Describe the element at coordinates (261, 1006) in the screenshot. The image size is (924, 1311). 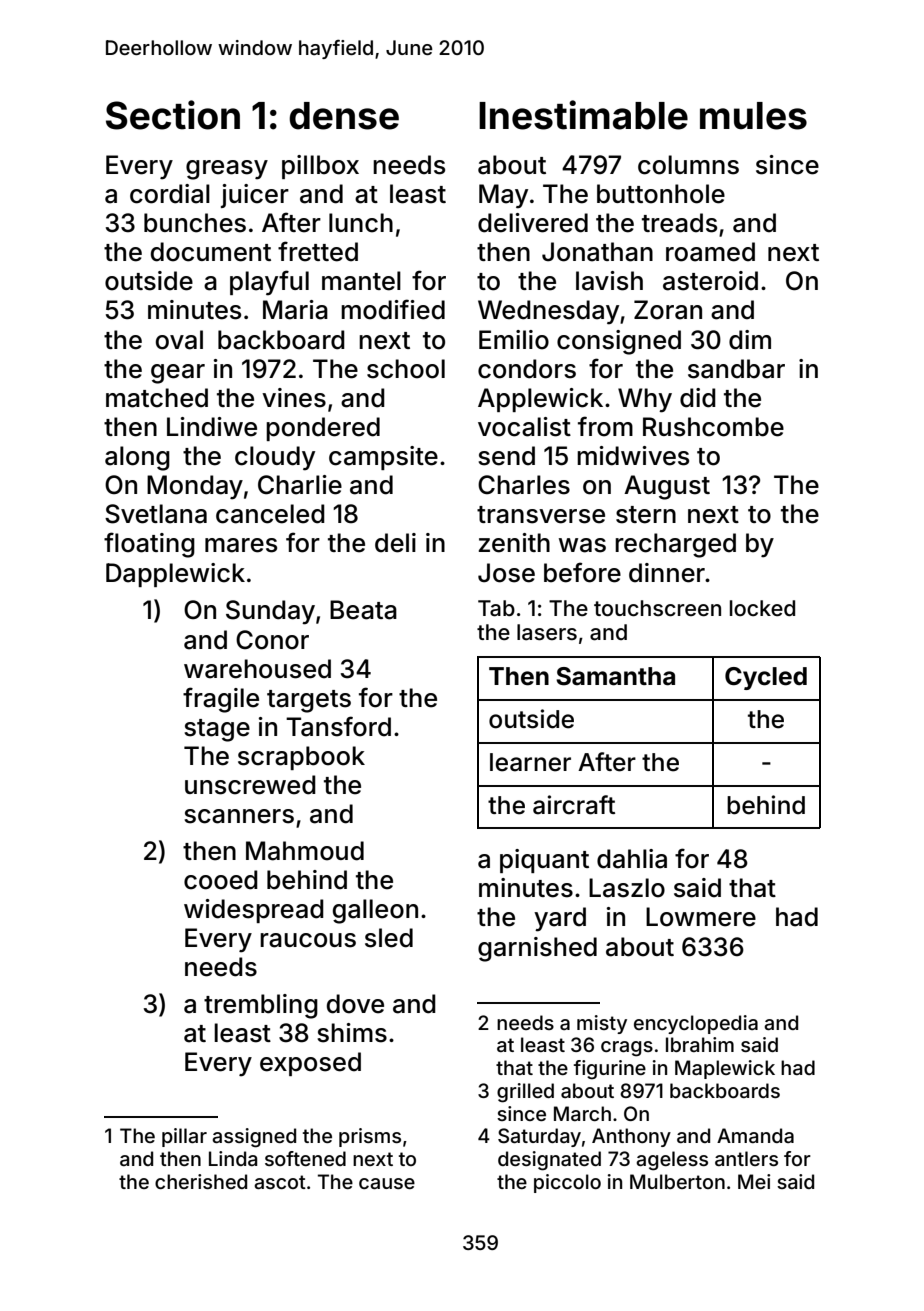
I see `trembling` at that location.
